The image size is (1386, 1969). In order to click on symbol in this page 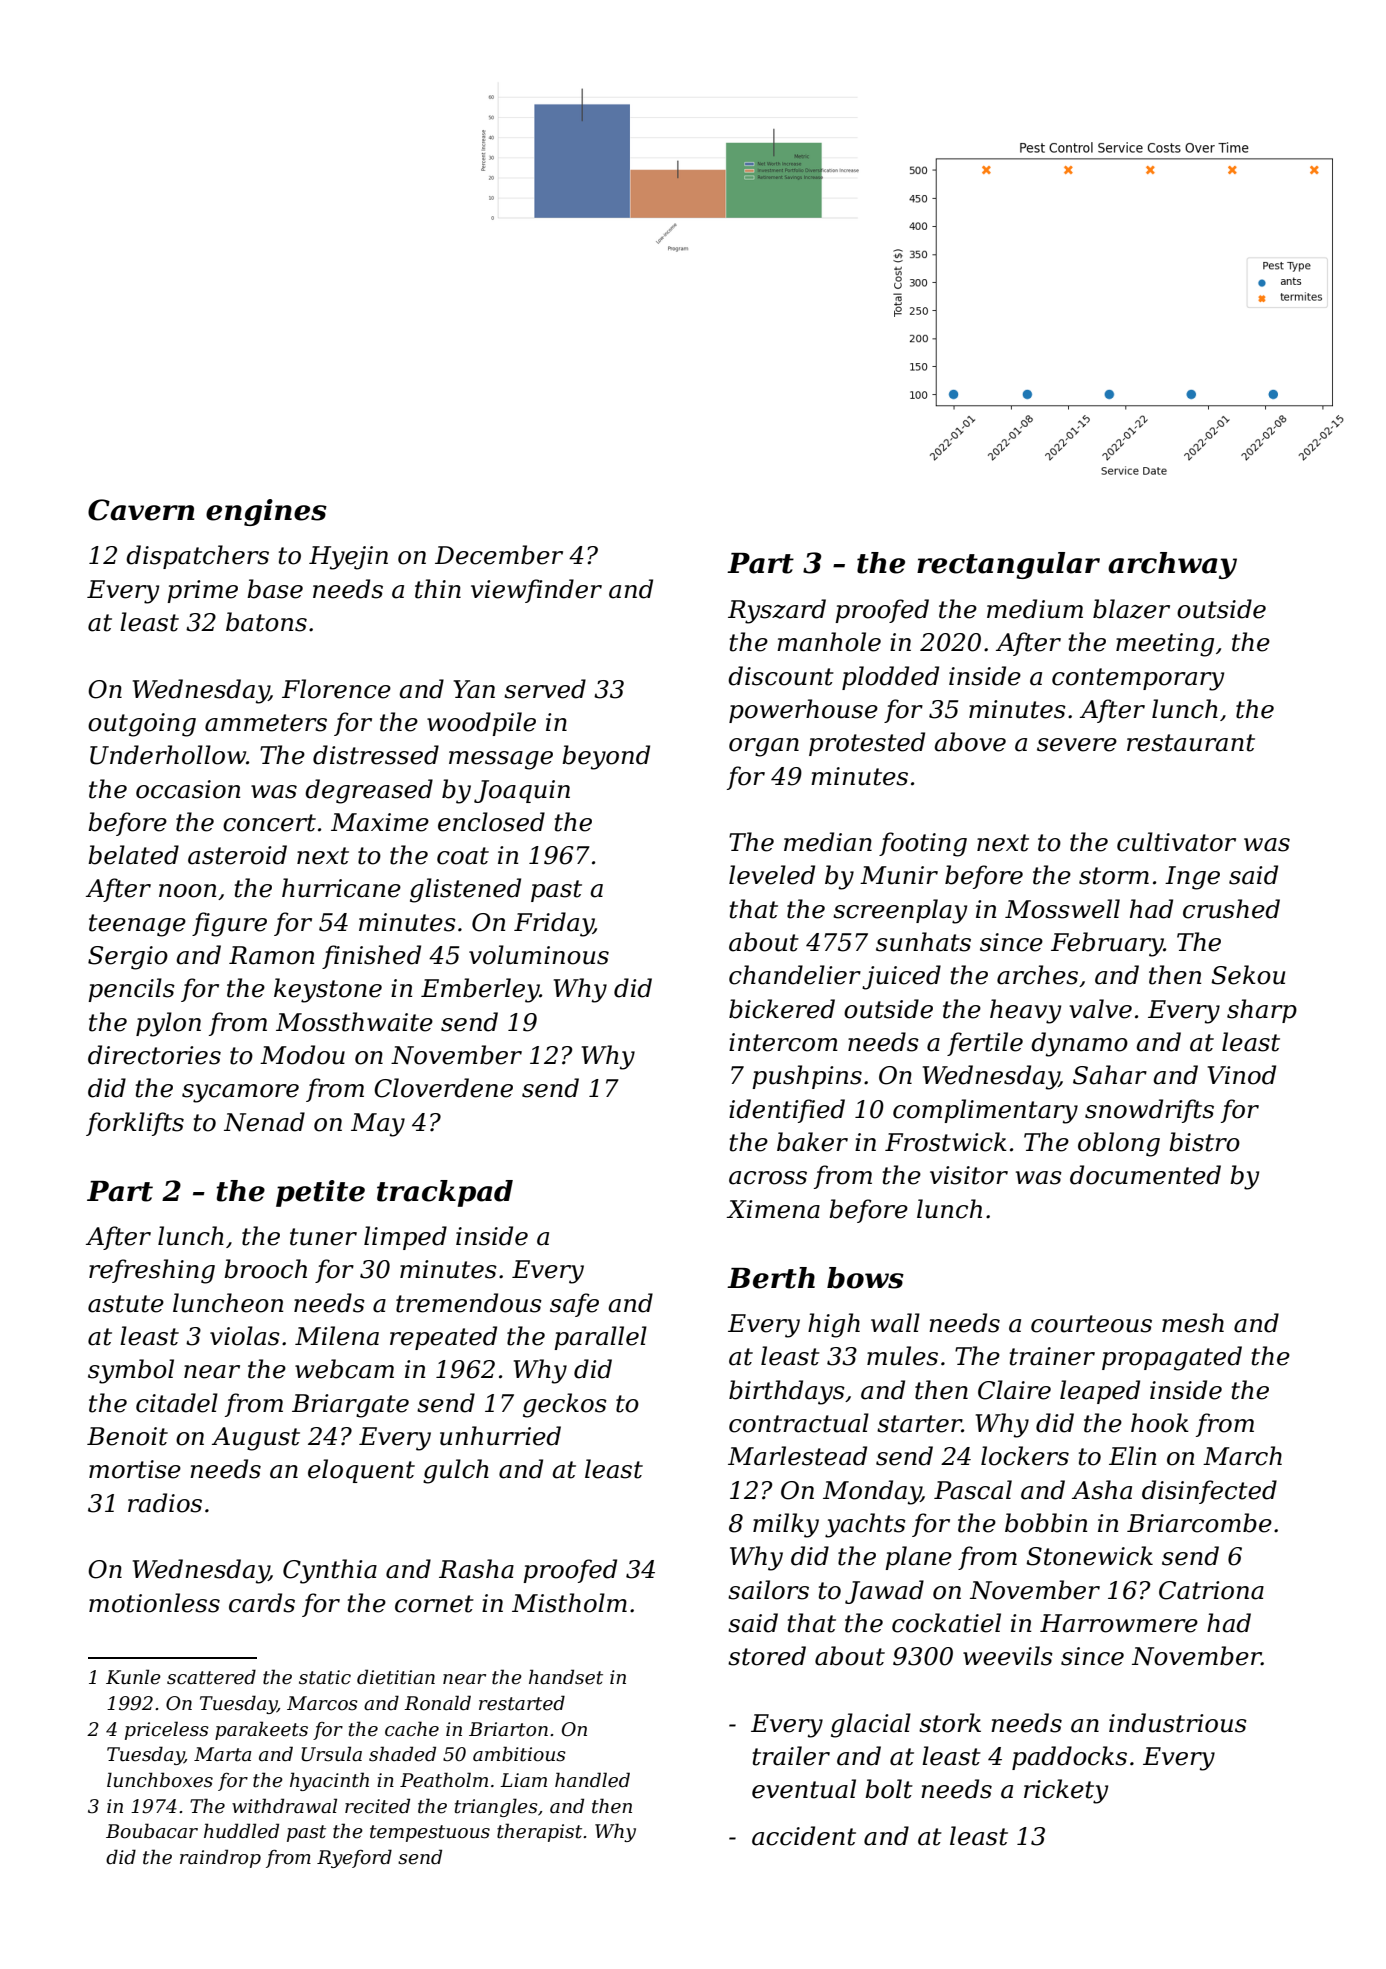, I will do `click(131, 1371)`.
